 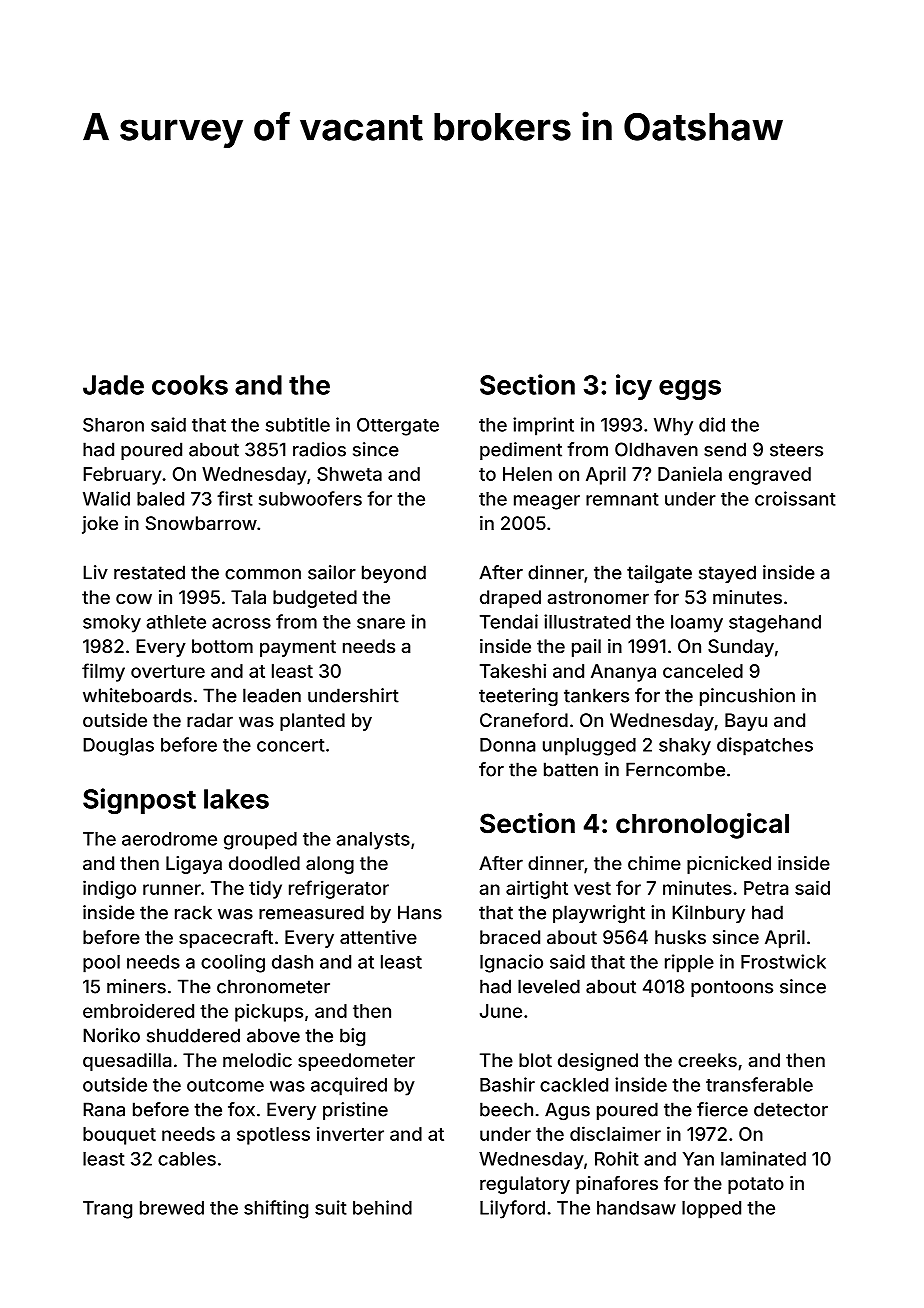 What do you see at coordinates (119, 1136) in the screenshot?
I see `bouquet` at bounding box center [119, 1136].
